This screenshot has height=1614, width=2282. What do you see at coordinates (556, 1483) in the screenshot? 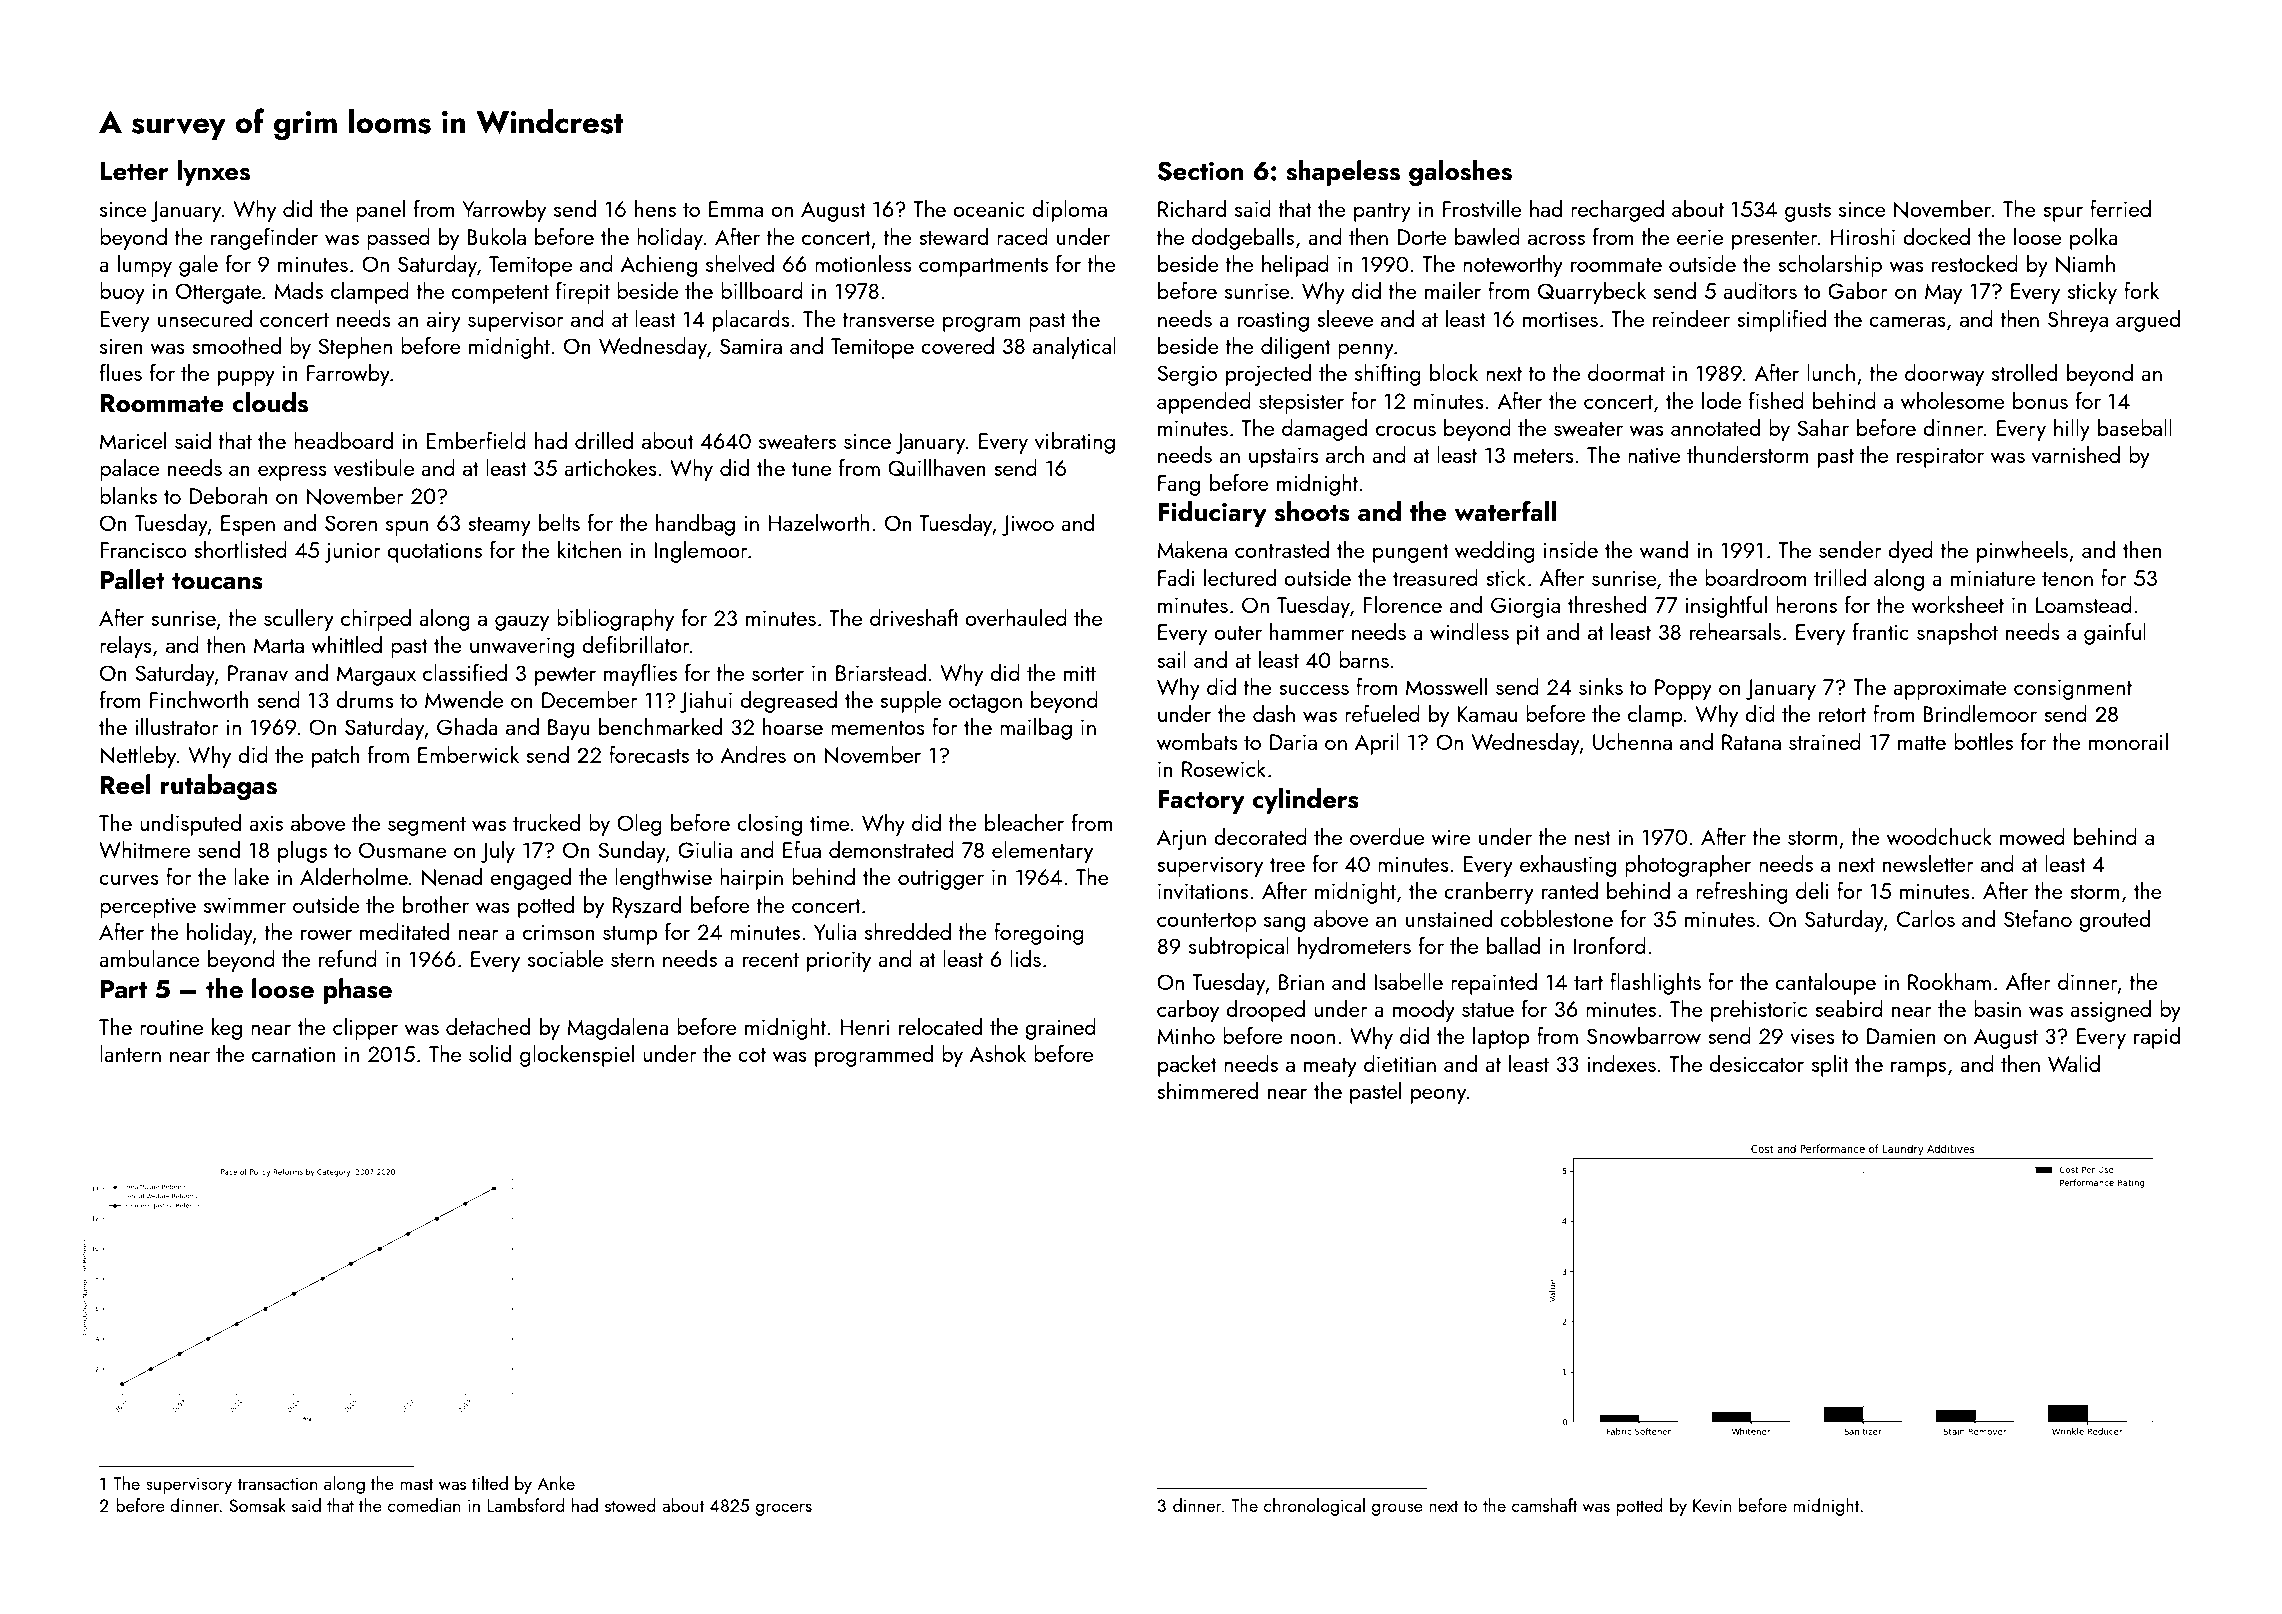
I see `Anke` at bounding box center [556, 1483].
